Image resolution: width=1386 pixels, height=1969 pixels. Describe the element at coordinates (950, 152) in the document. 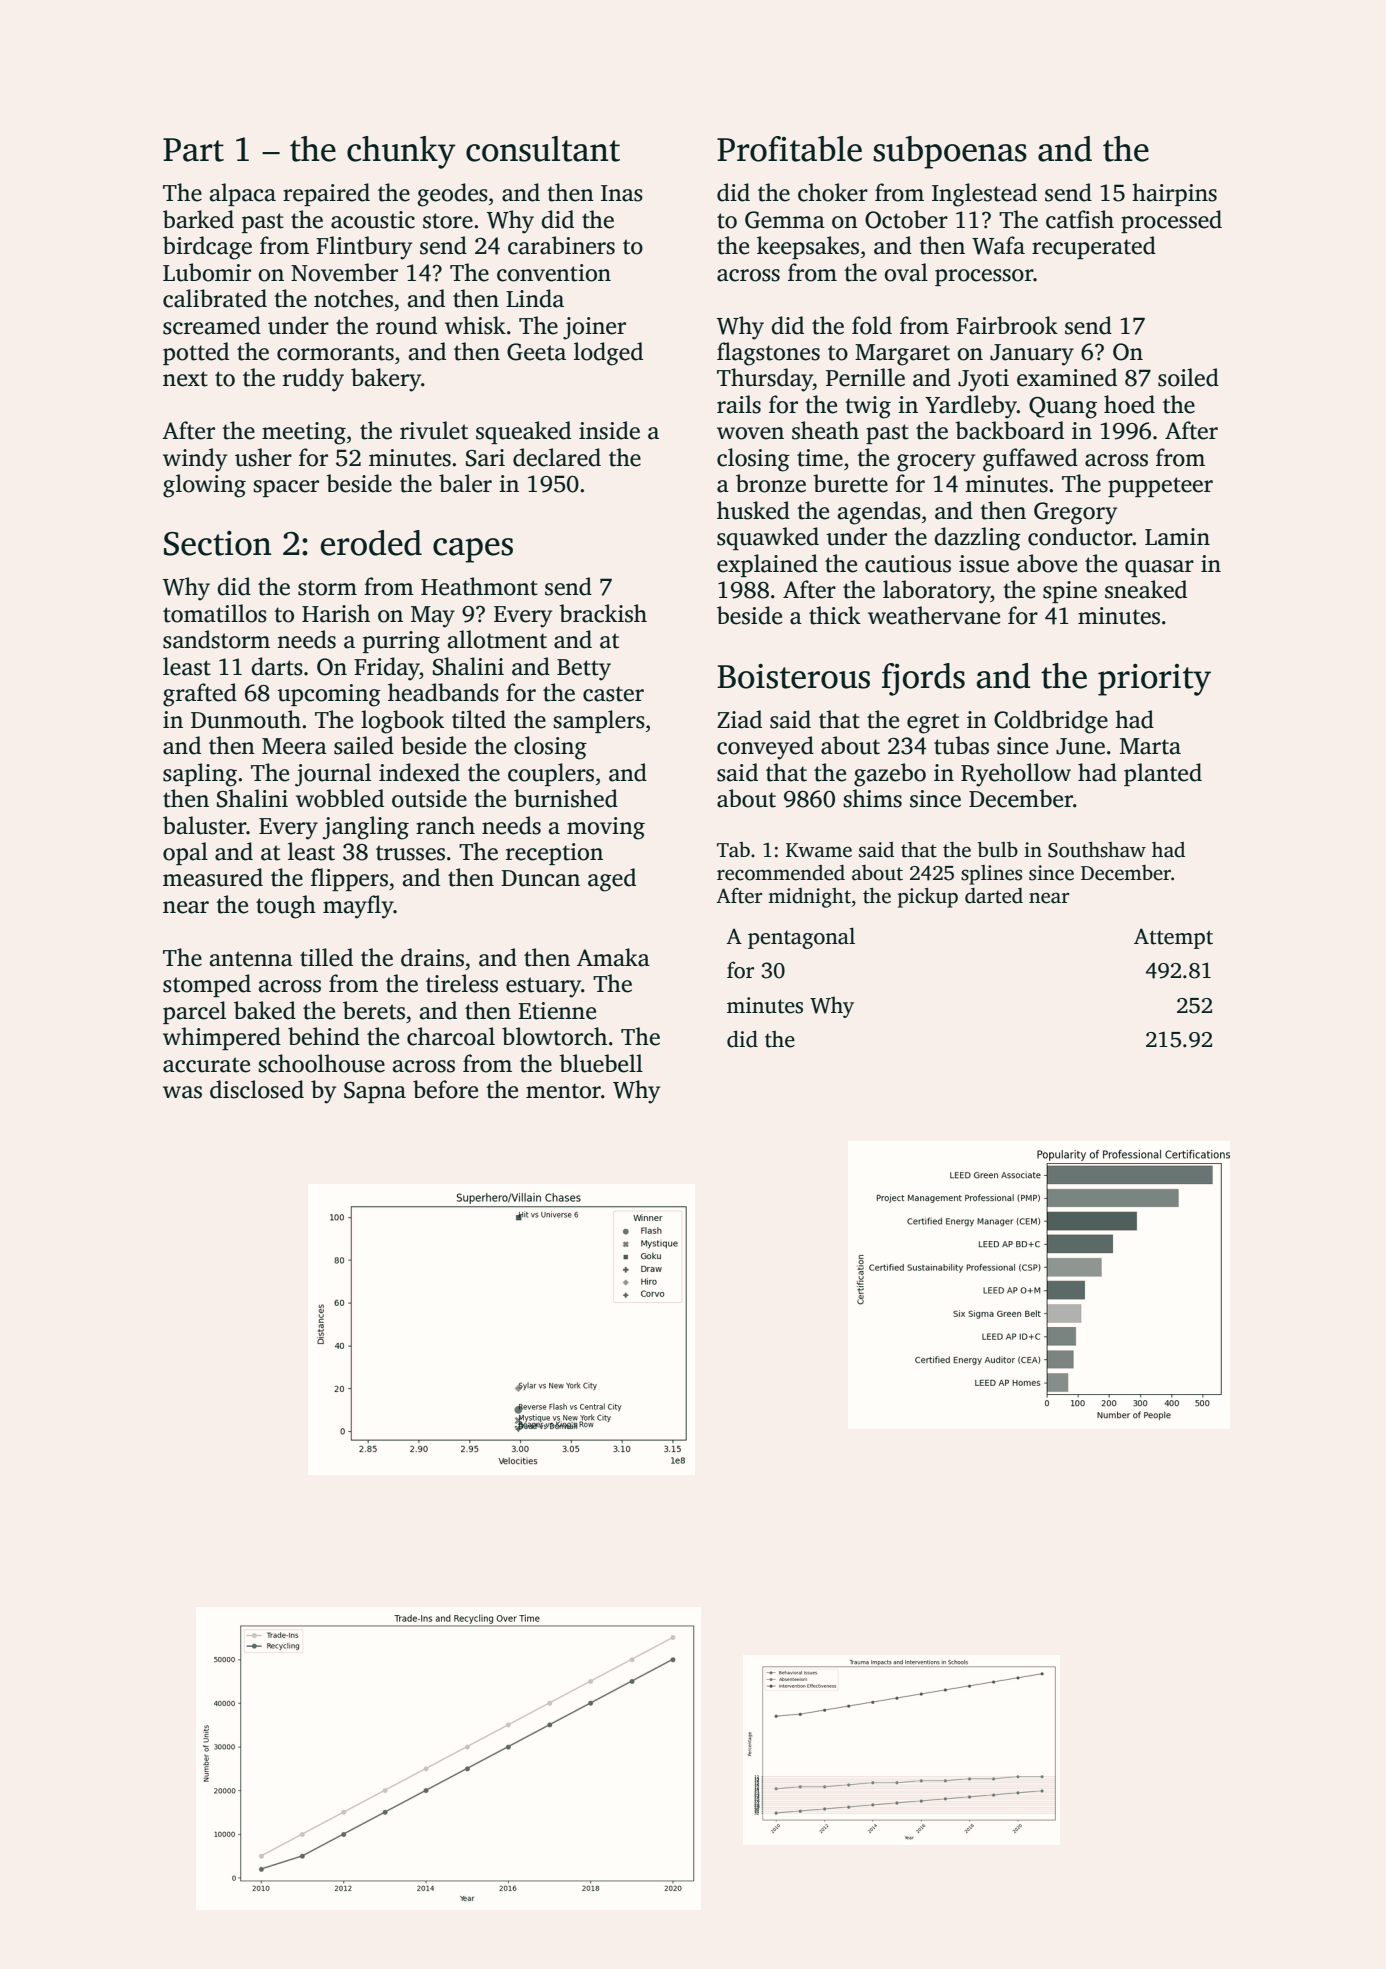

I see `subpoenas` at that location.
